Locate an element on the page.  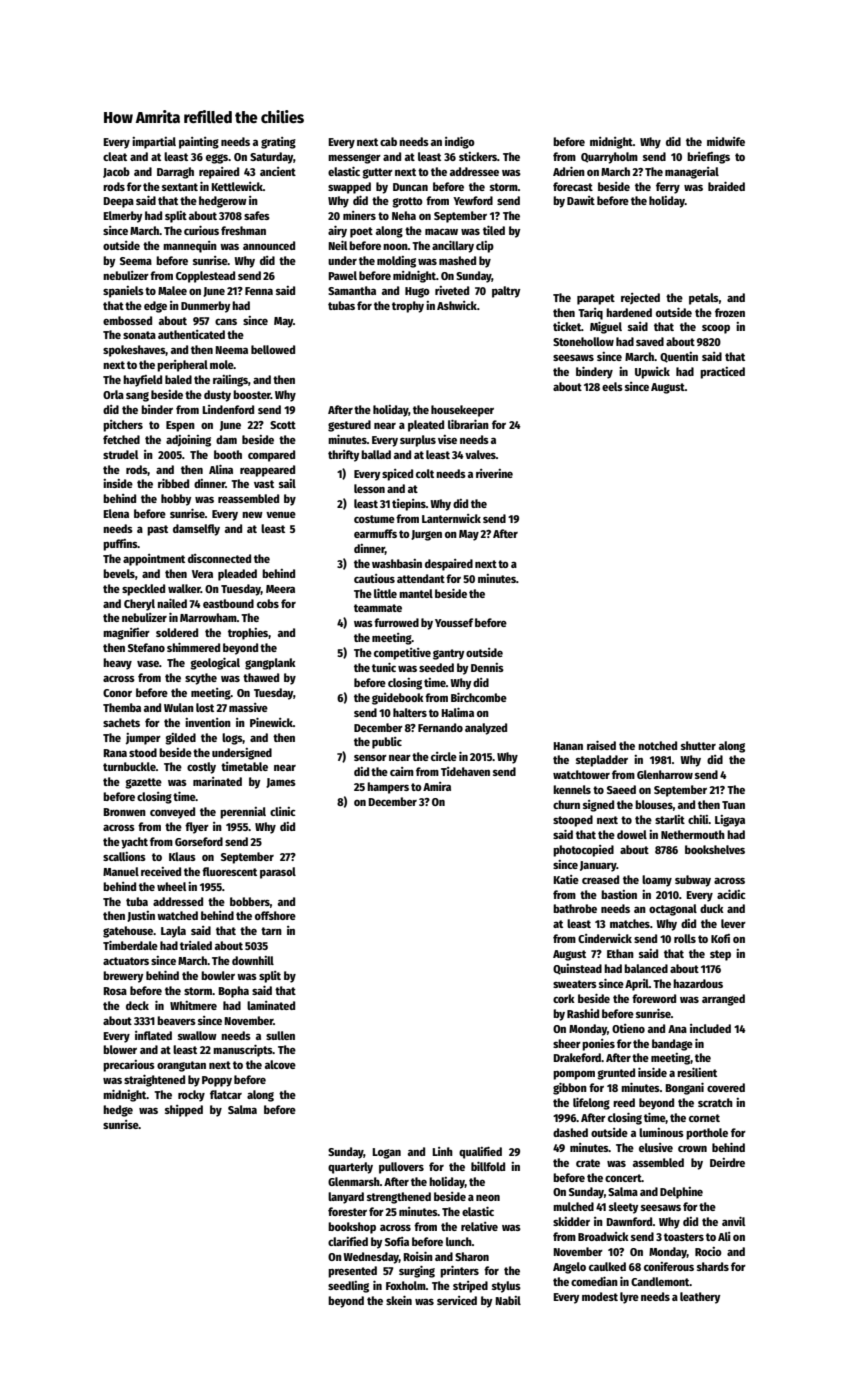
shipped is located at coordinates (184, 1111).
